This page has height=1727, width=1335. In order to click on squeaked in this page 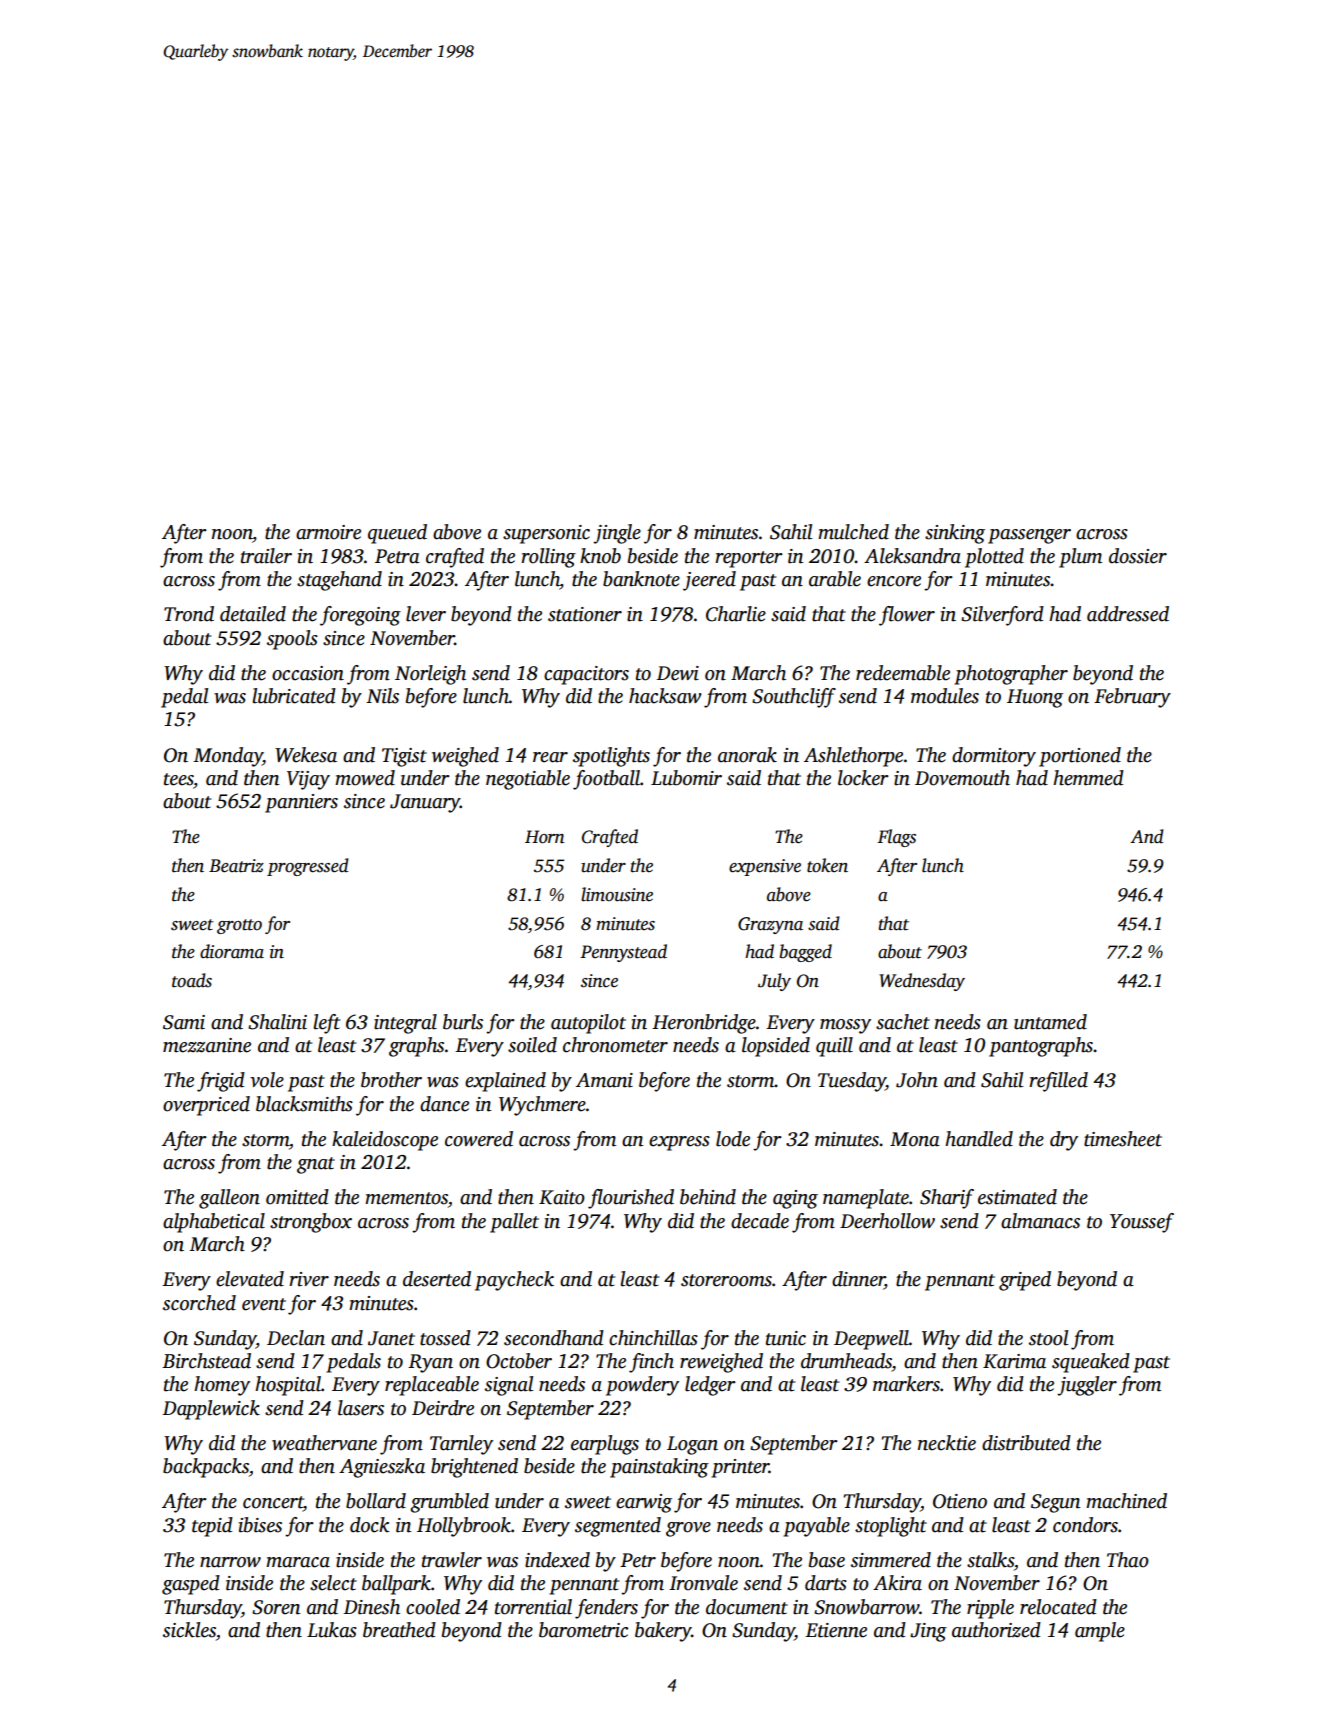, I will do `click(1091, 1363)`.
